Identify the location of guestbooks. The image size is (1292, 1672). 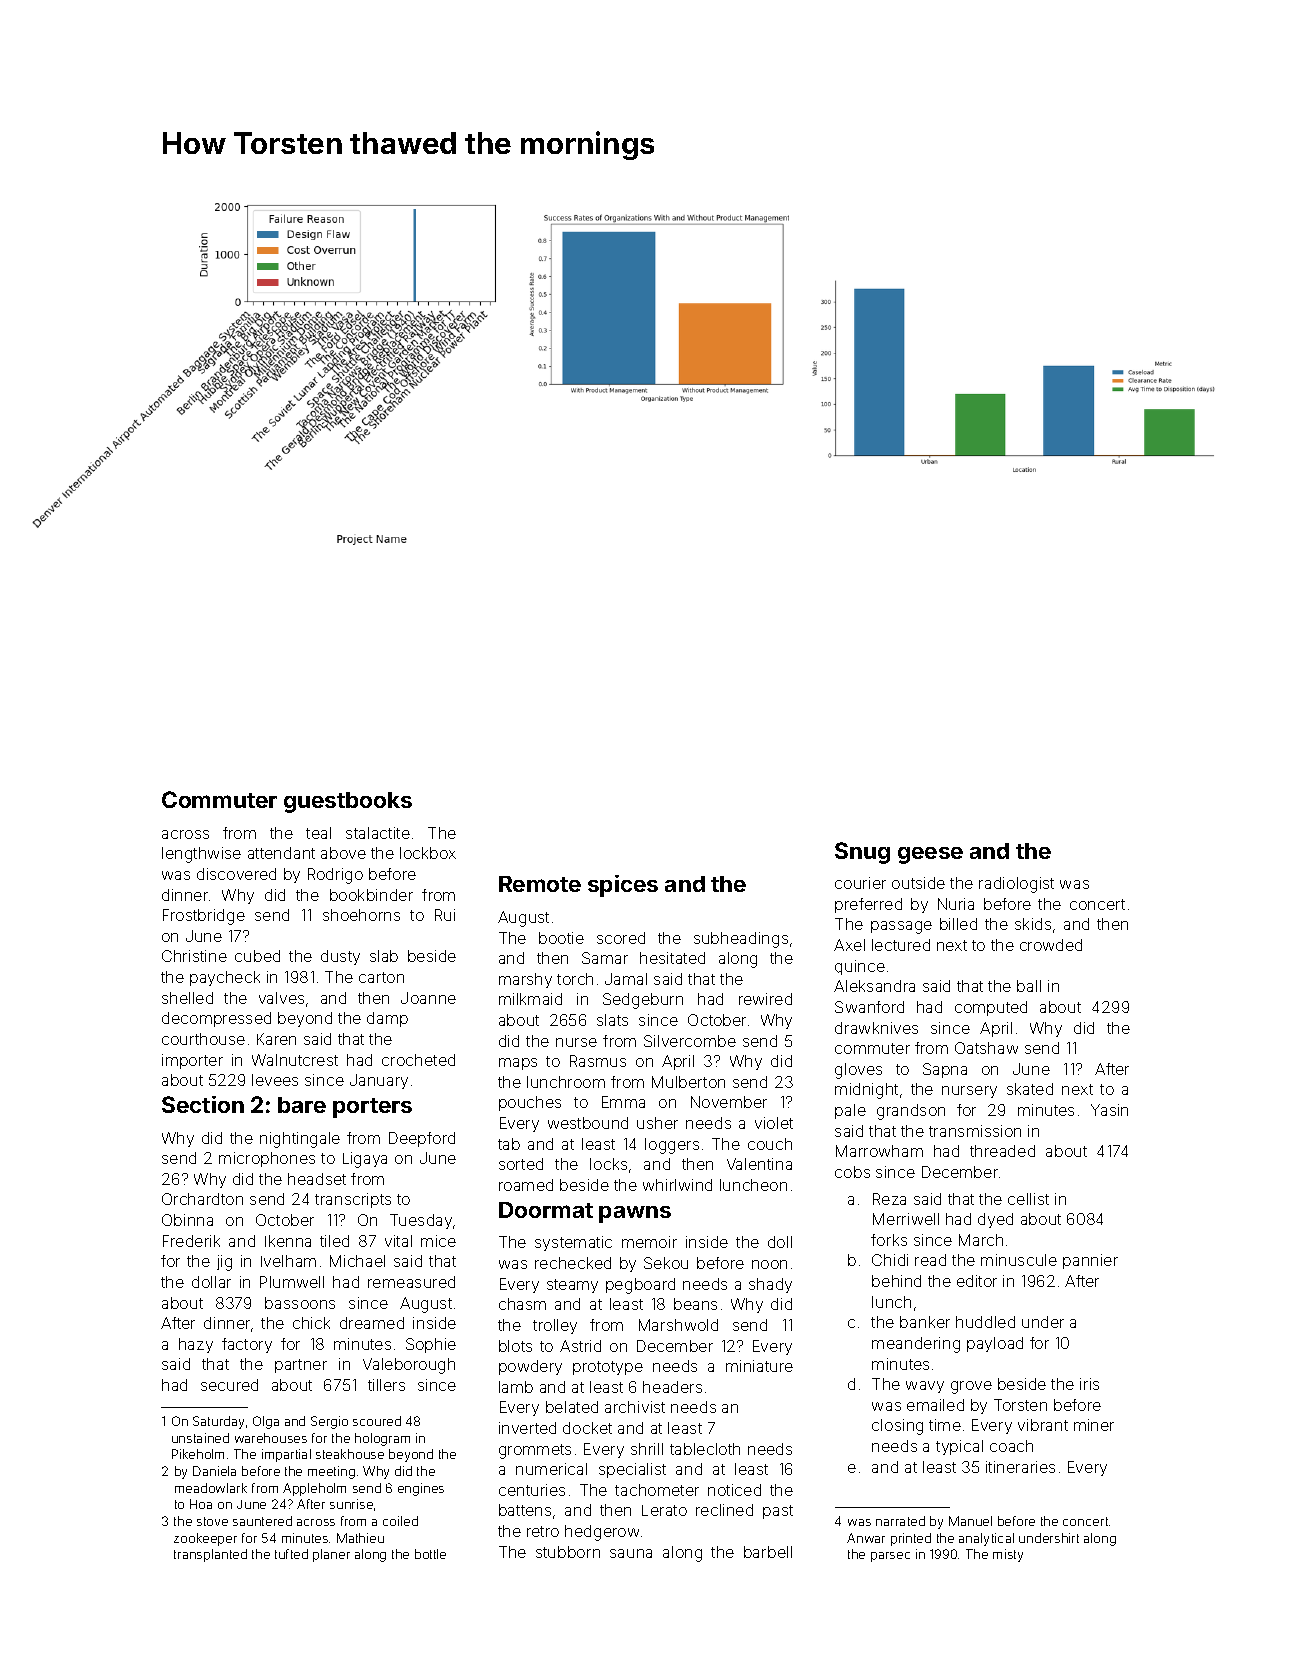
(348, 802).
